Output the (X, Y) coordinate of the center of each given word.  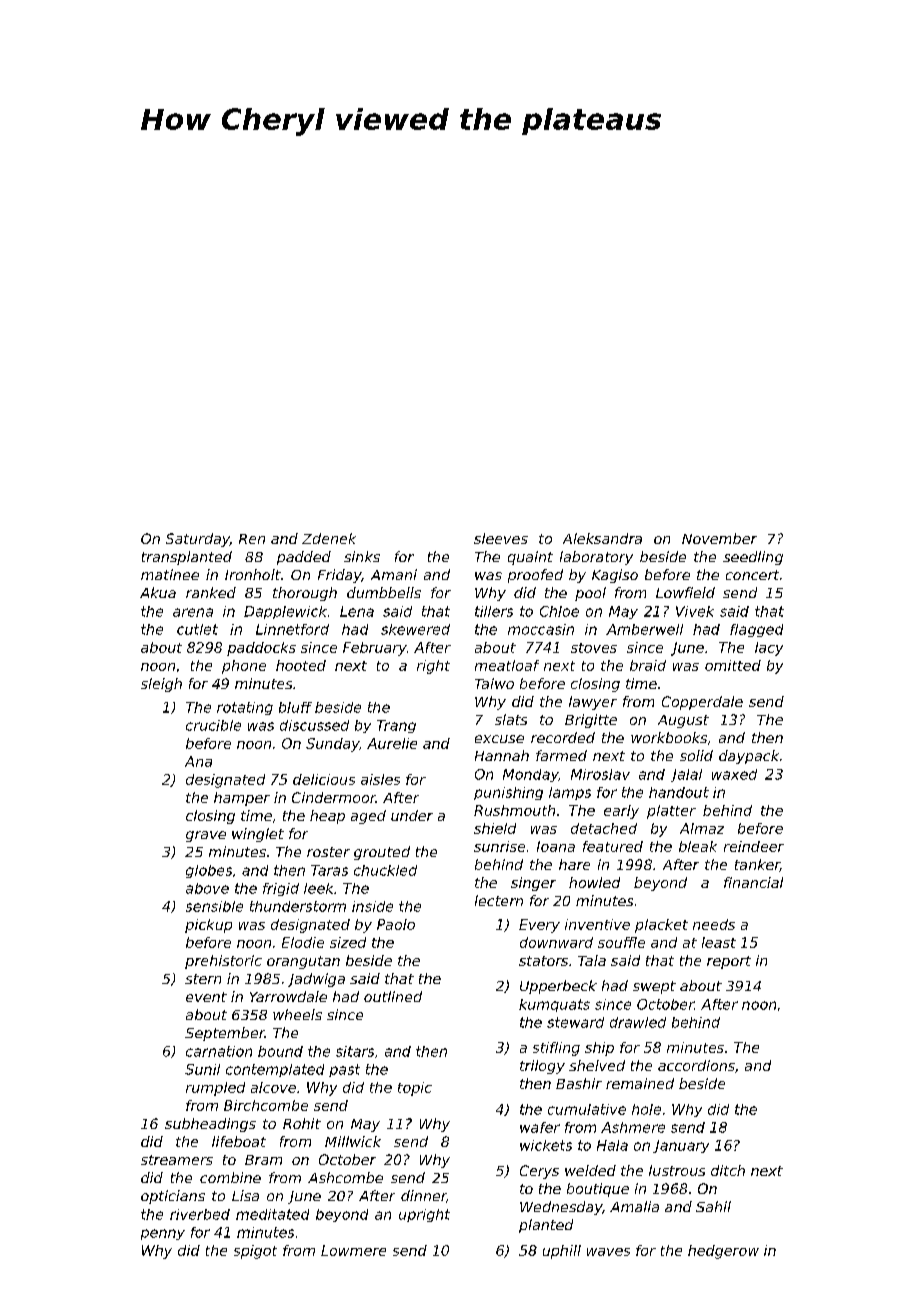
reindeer (754, 846)
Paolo (396, 924)
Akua (158, 592)
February (375, 649)
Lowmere (353, 1250)
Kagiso (615, 576)
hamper (242, 799)
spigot (255, 1252)
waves (608, 1252)
